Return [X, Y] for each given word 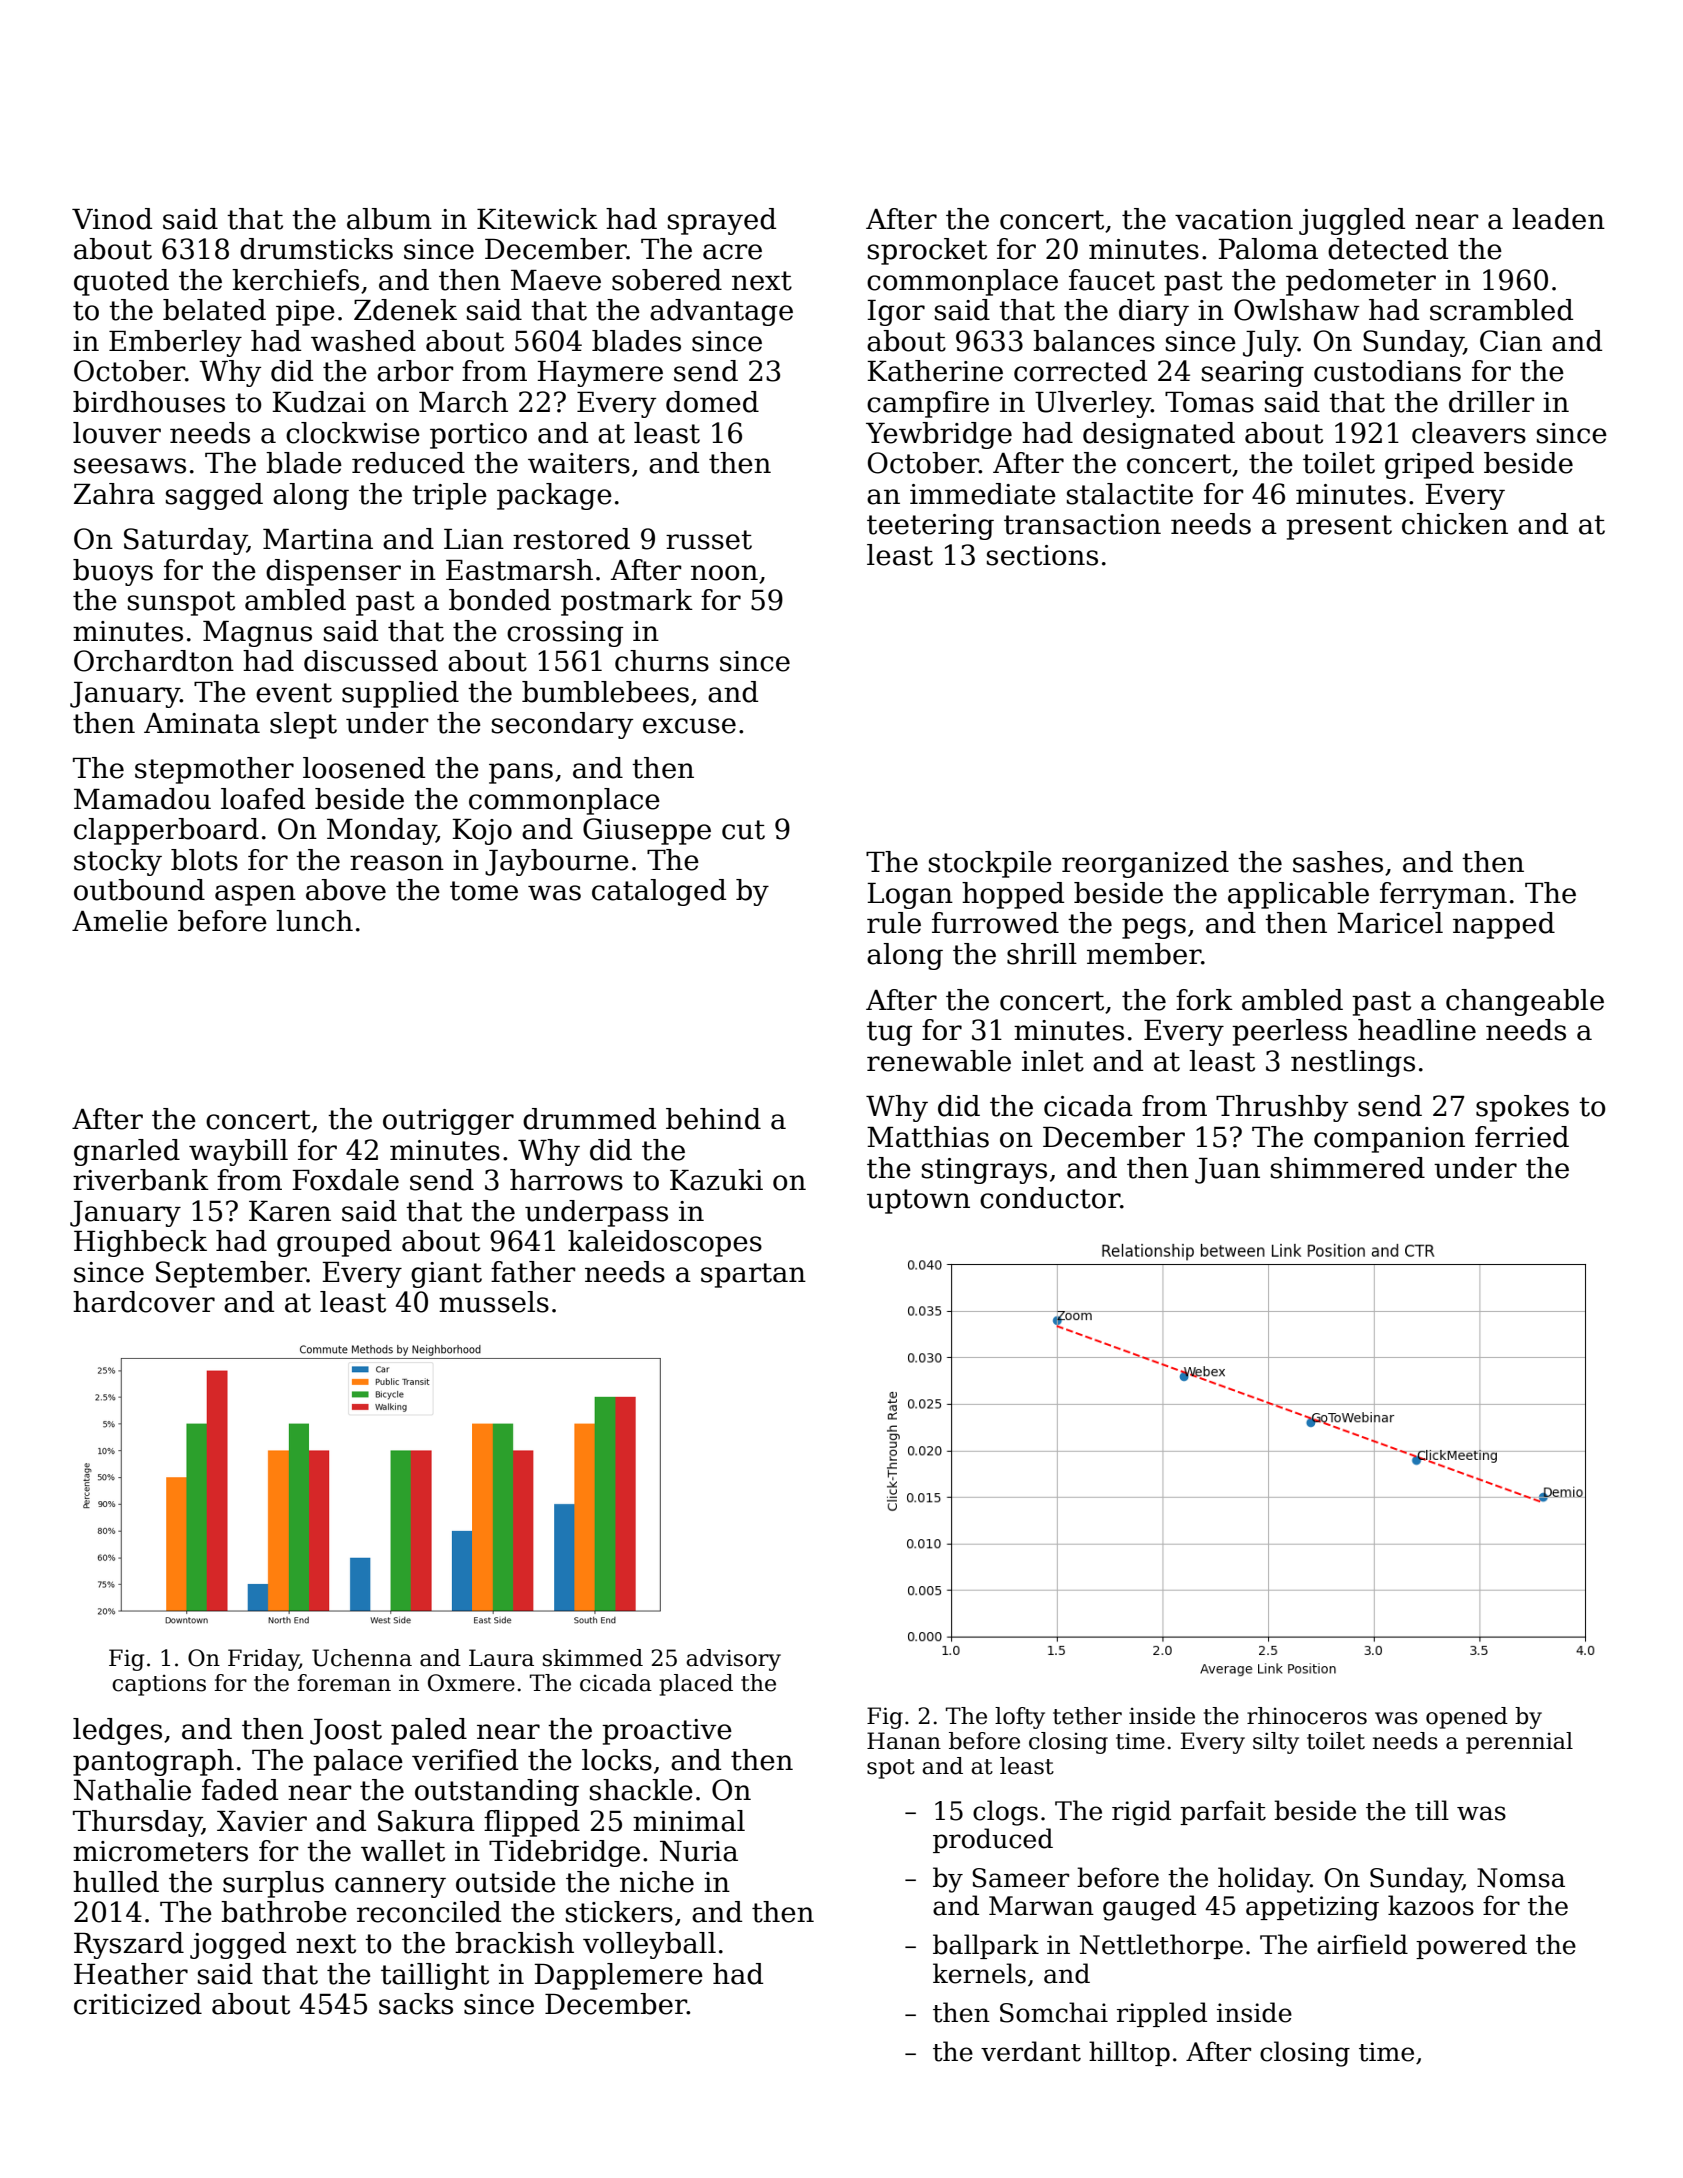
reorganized [1145, 864]
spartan [753, 1275]
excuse [689, 726]
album [389, 219]
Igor [896, 313]
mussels [494, 1302]
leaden [1558, 219]
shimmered [1348, 1168]
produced [993, 1840]
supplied [400, 694]
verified [465, 1760]
